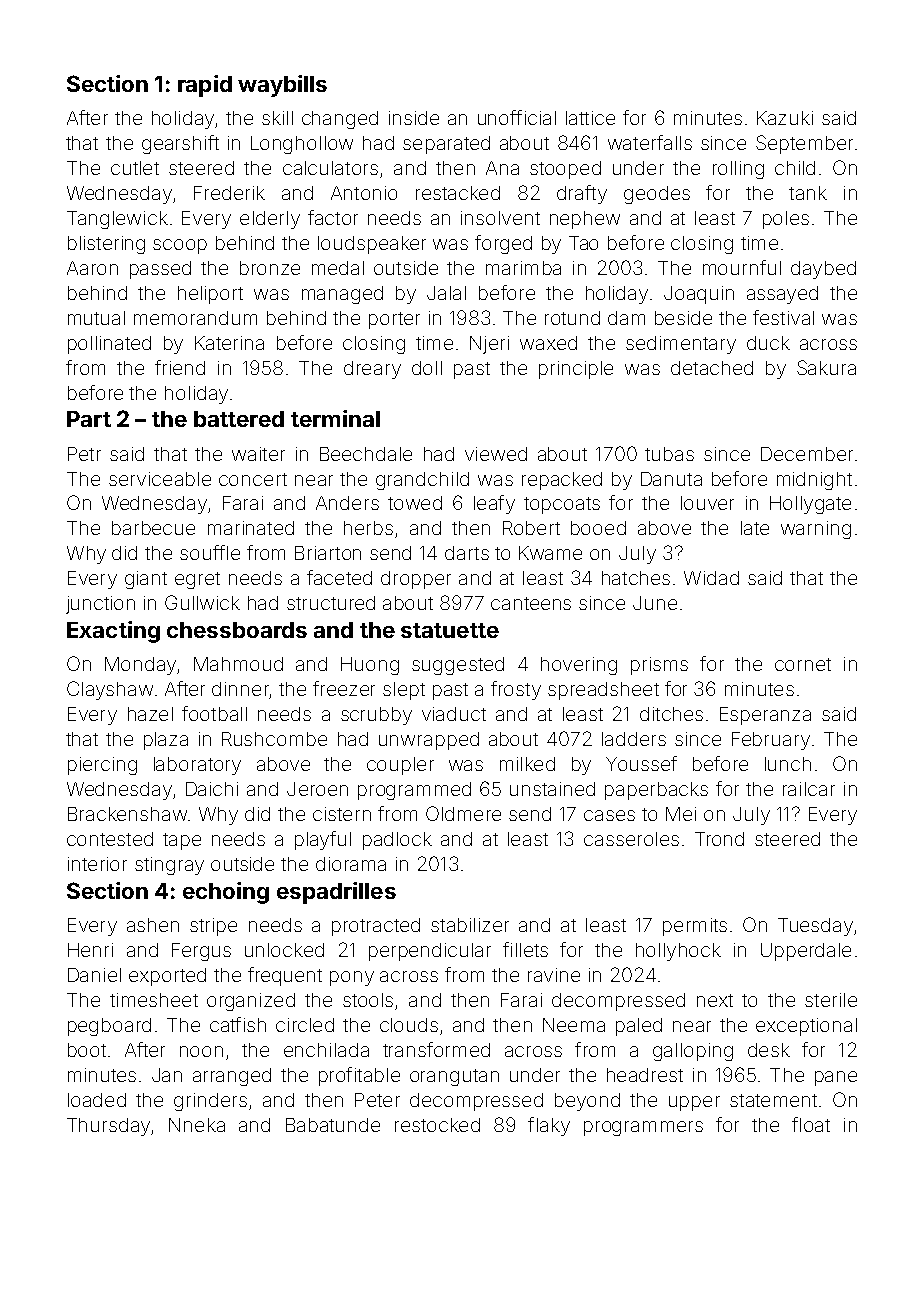  What do you see at coordinates (166, 741) in the page?
I see `plaza` at bounding box center [166, 741].
